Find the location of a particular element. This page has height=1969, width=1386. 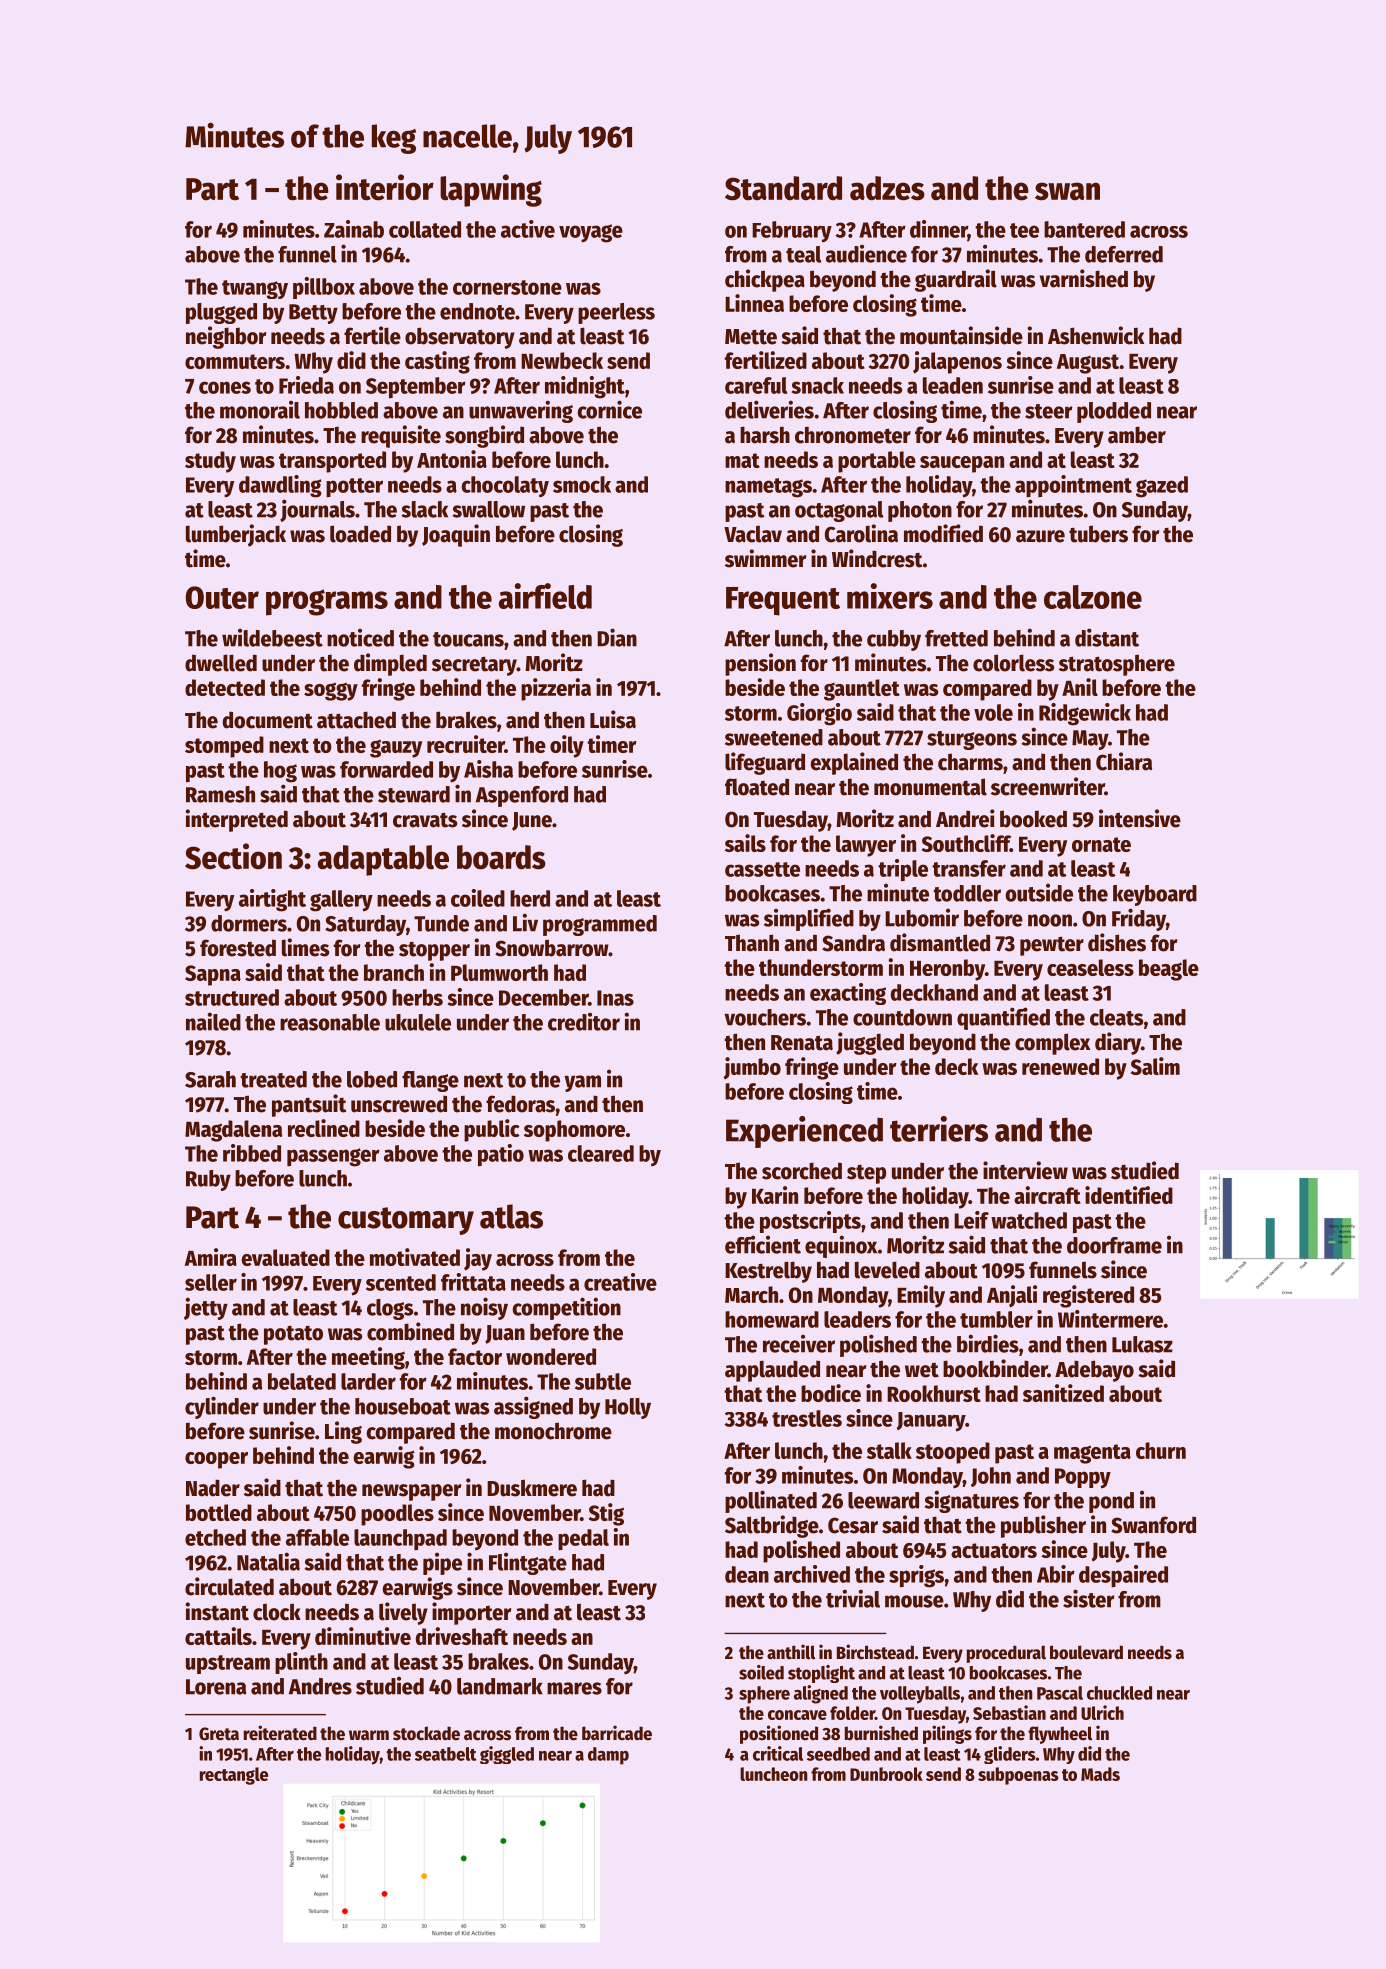

Newbeck is located at coordinates (562, 360).
